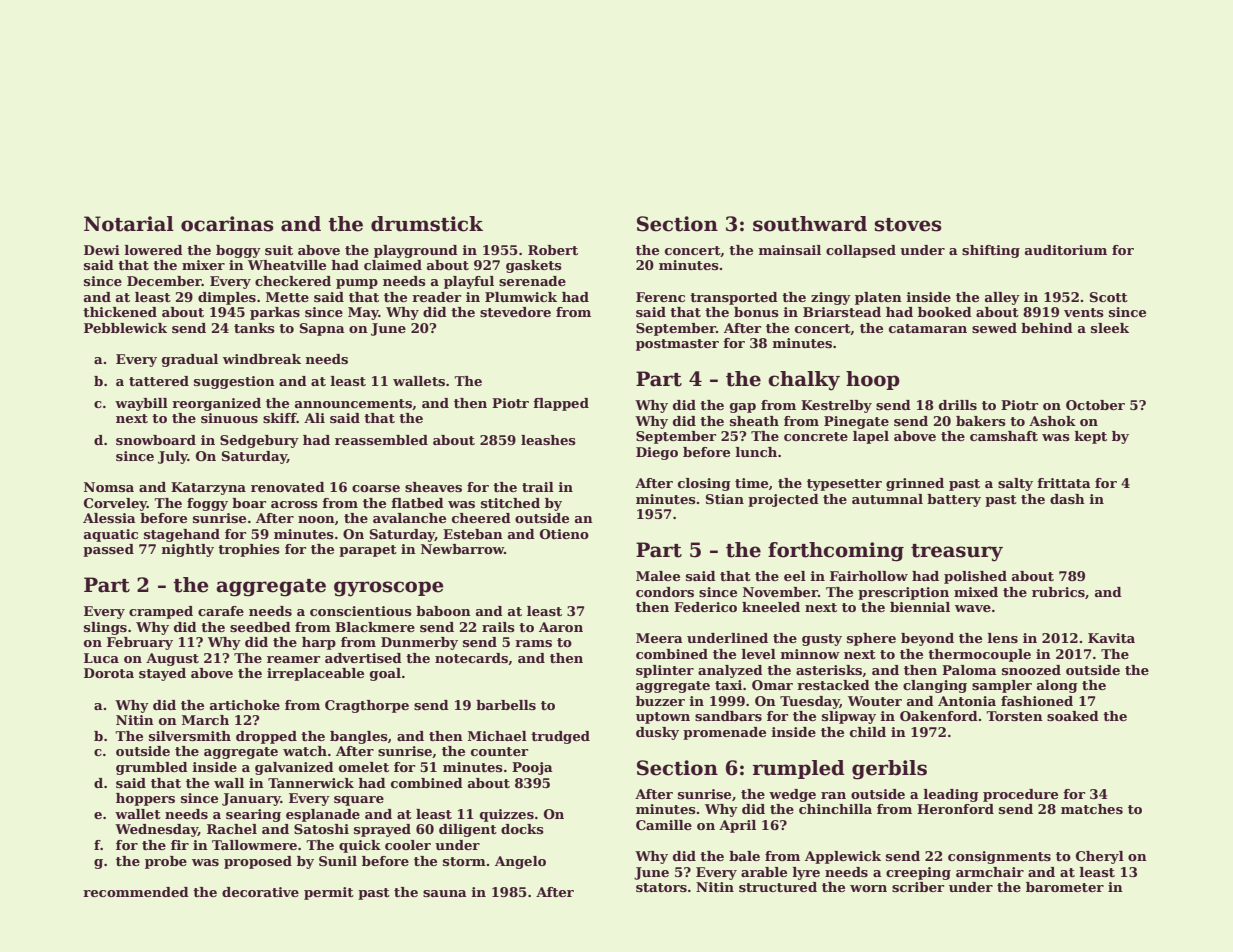 The image size is (1233, 952). I want to click on November, so click(780, 592).
